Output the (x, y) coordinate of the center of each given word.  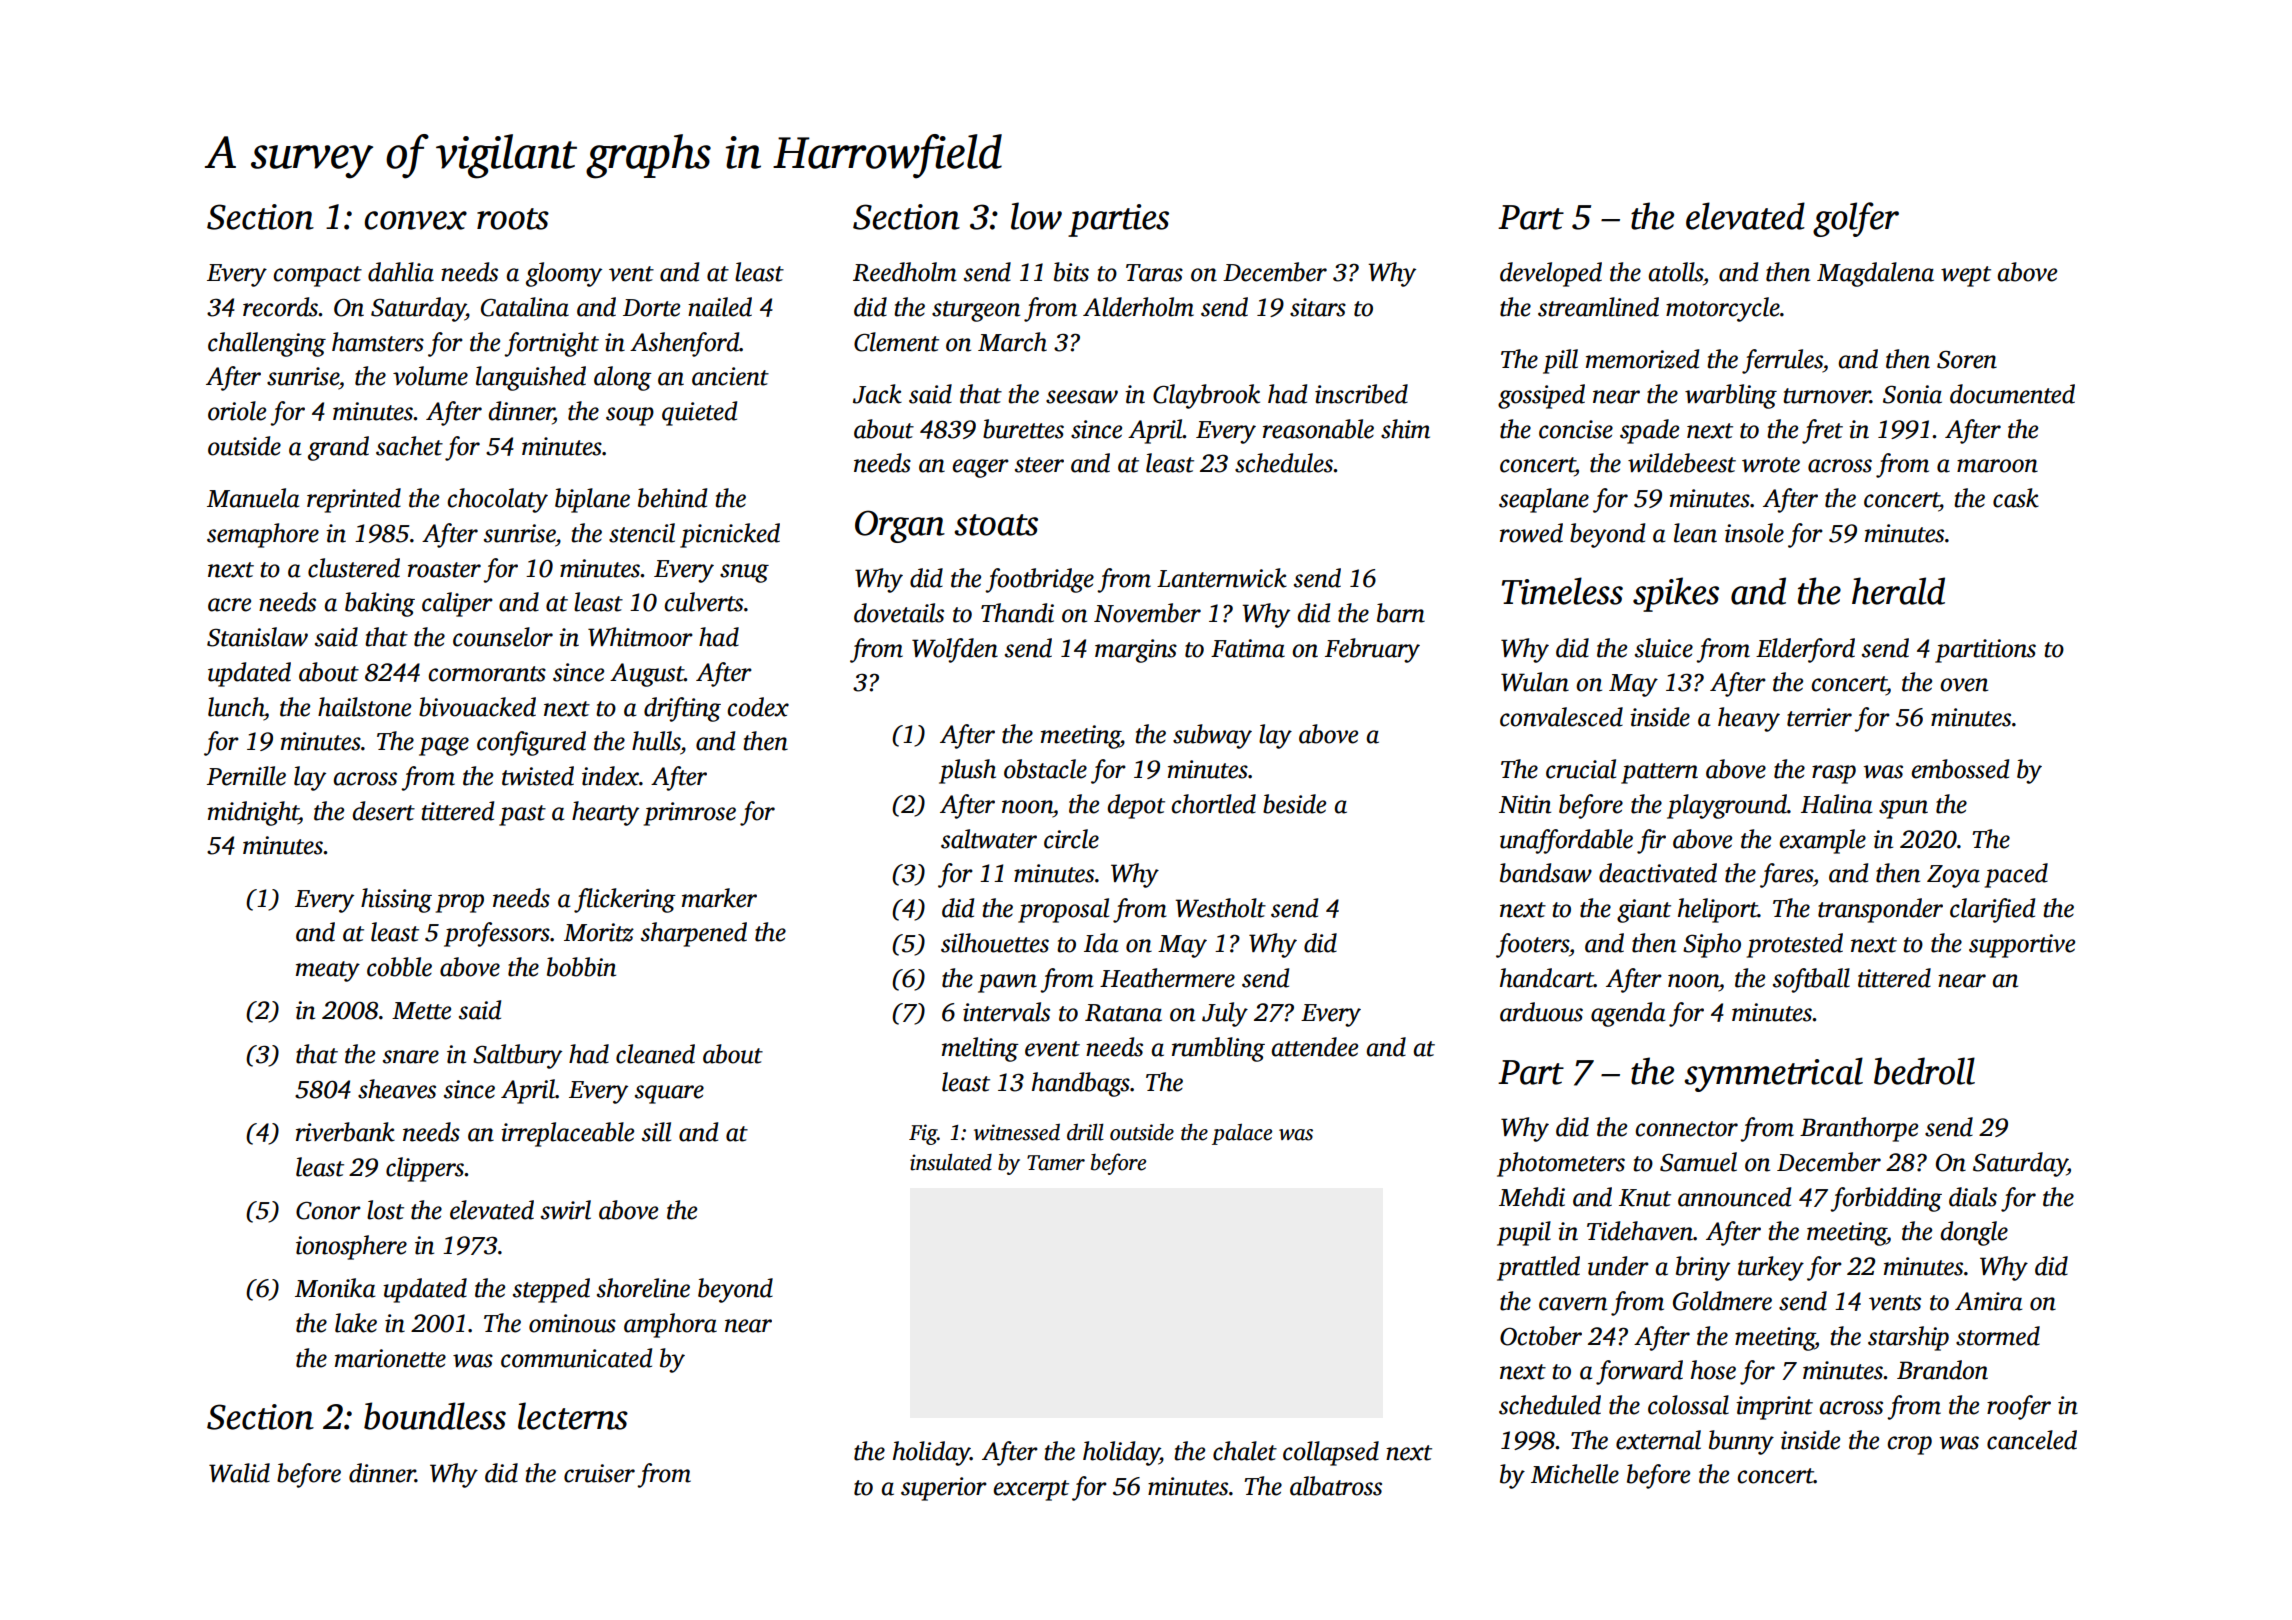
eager (980, 468)
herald (1898, 591)
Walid (239, 1473)
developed (1551, 274)
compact (317, 276)
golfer (1856, 219)
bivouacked (477, 707)
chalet (1245, 1451)
